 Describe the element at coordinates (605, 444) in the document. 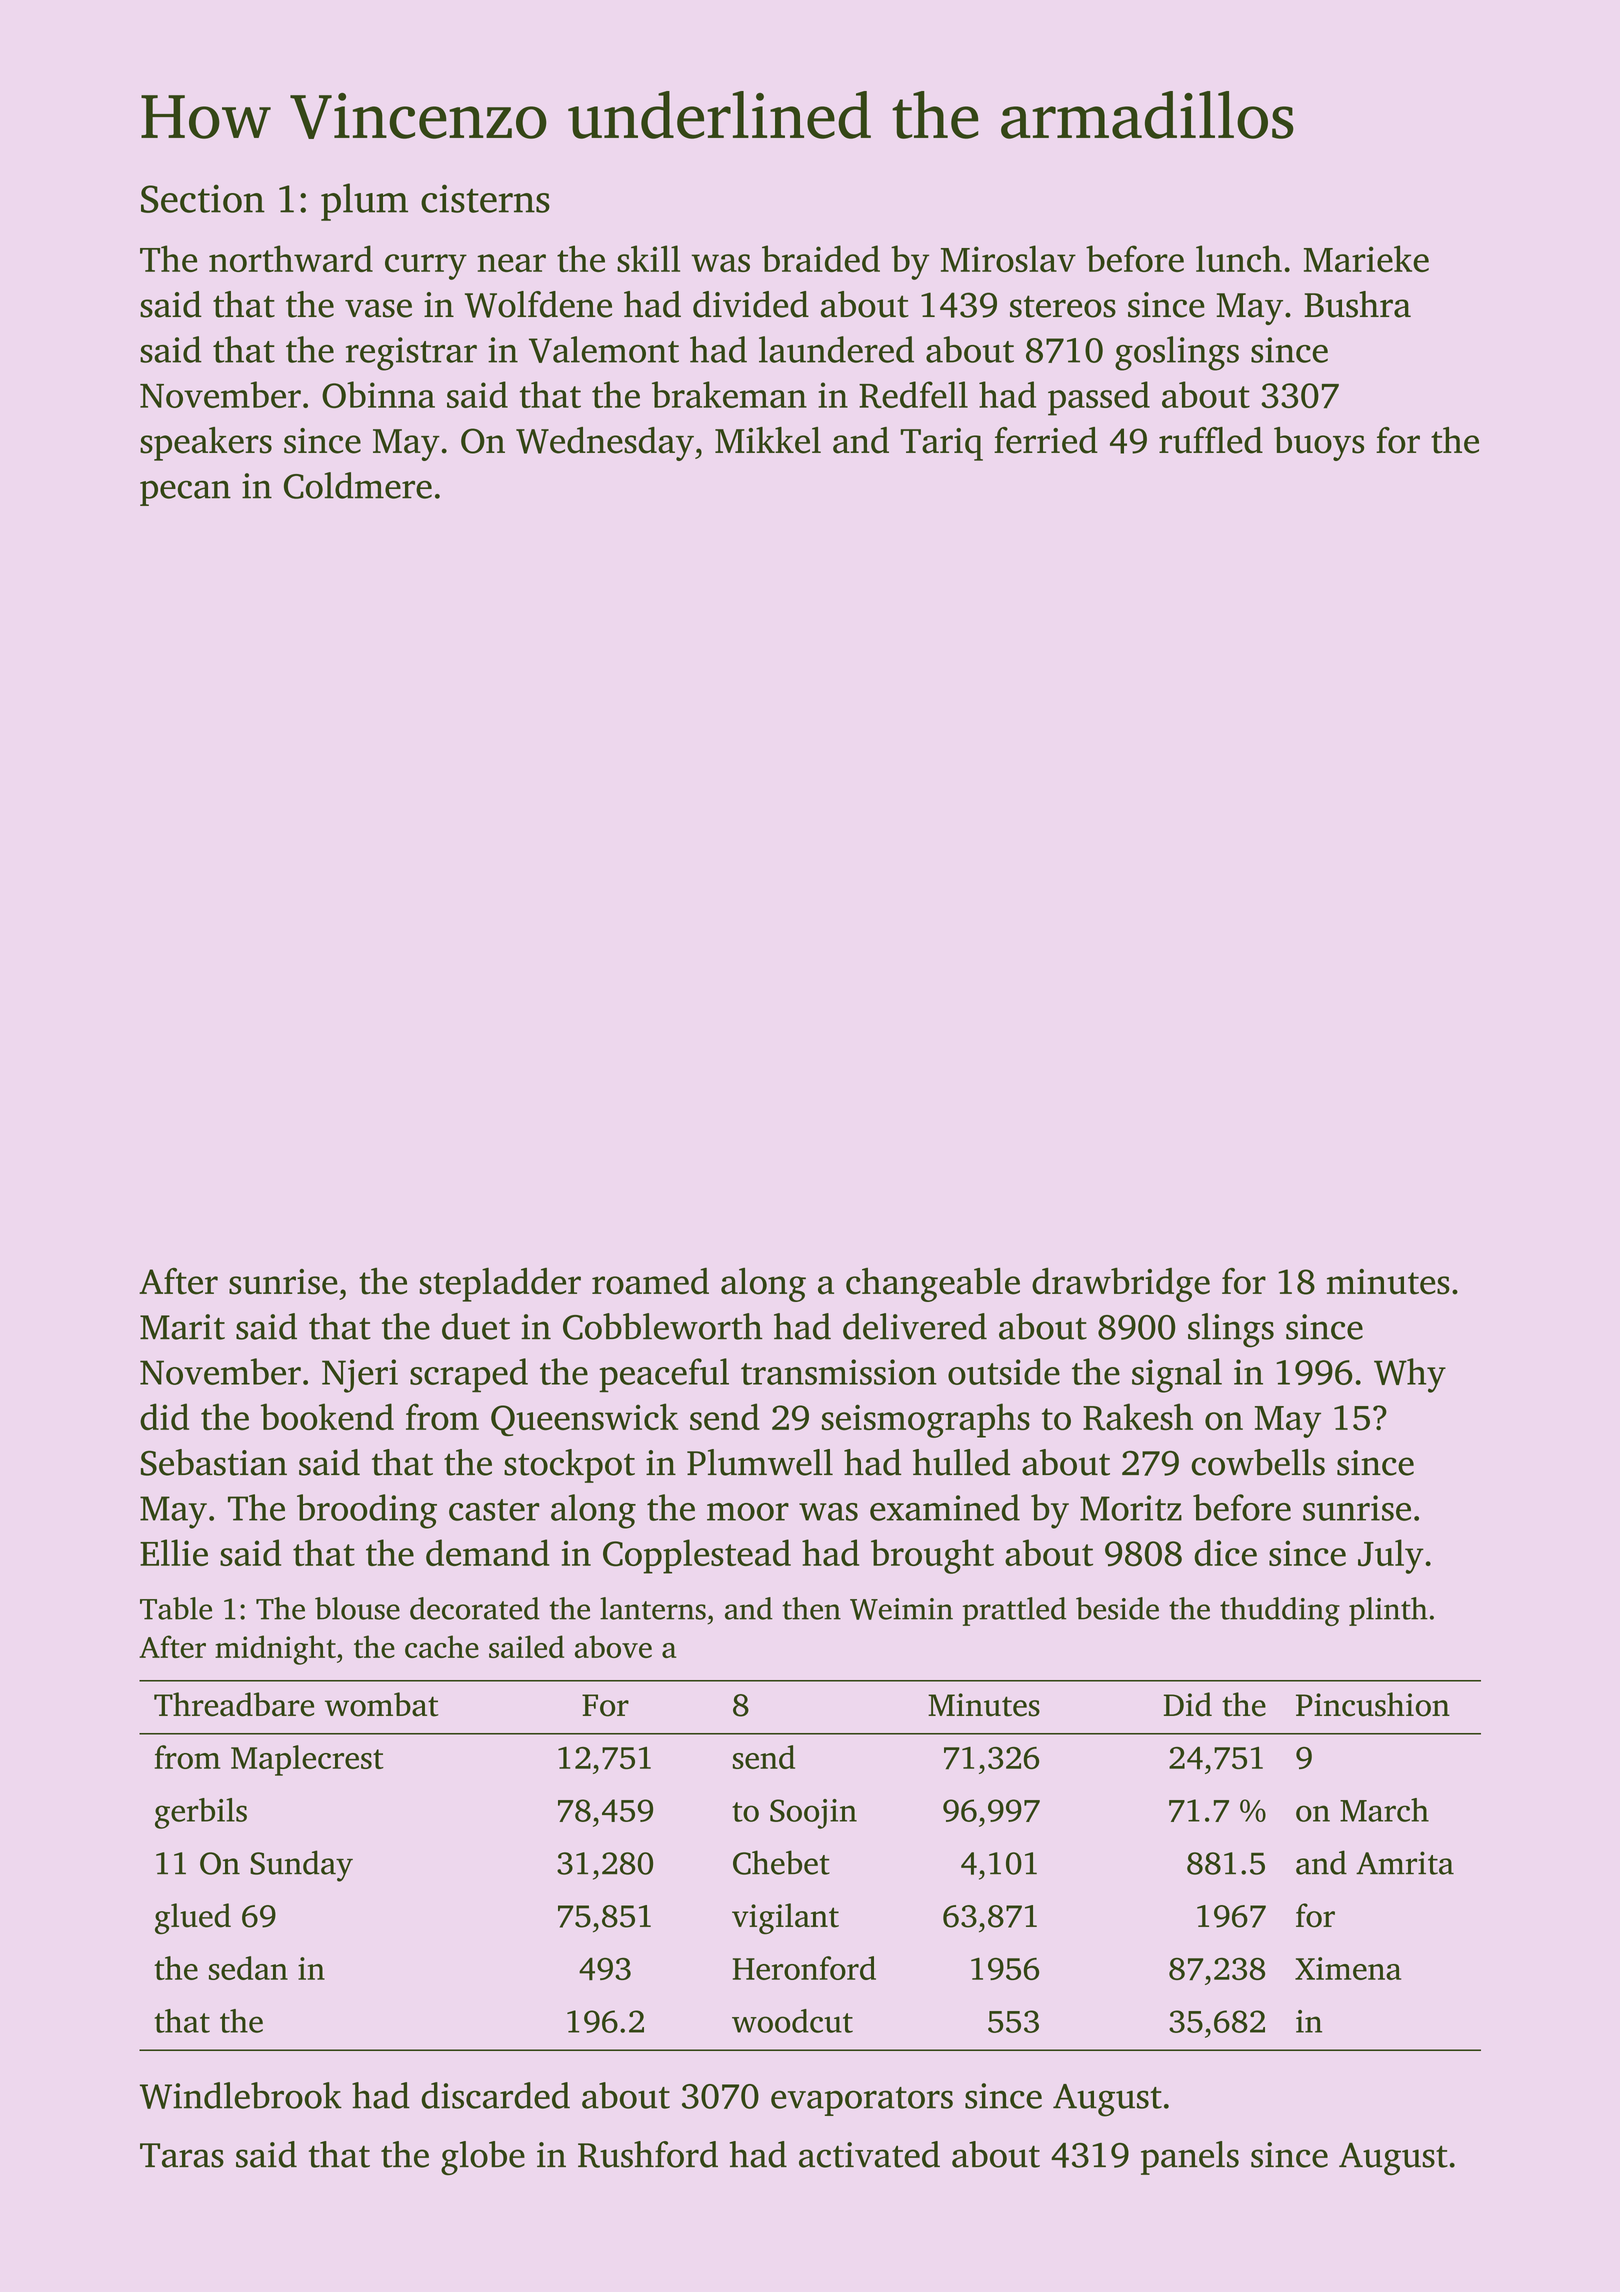

I see `Wednesday` at that location.
